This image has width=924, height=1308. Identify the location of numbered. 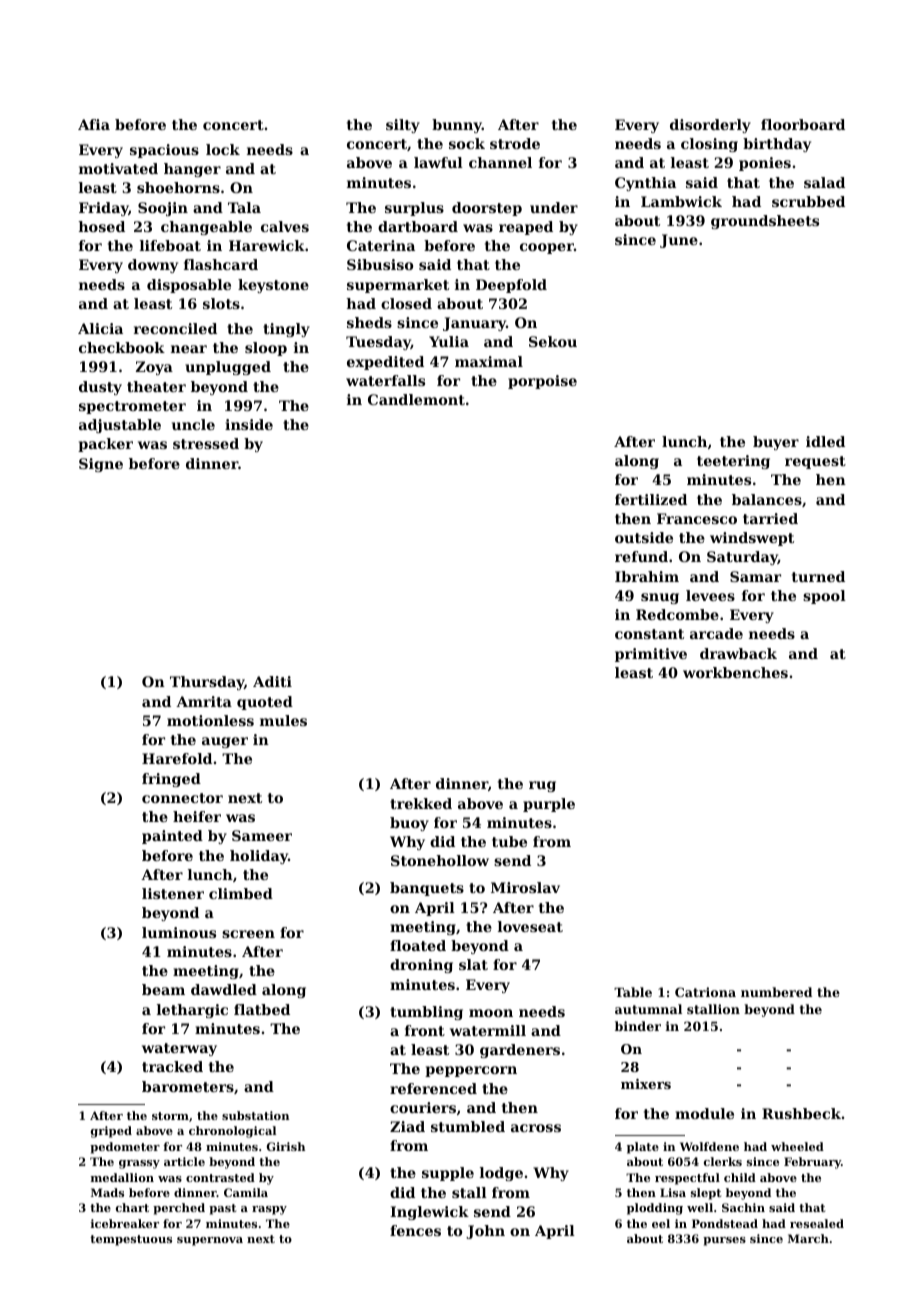
(776, 992).
